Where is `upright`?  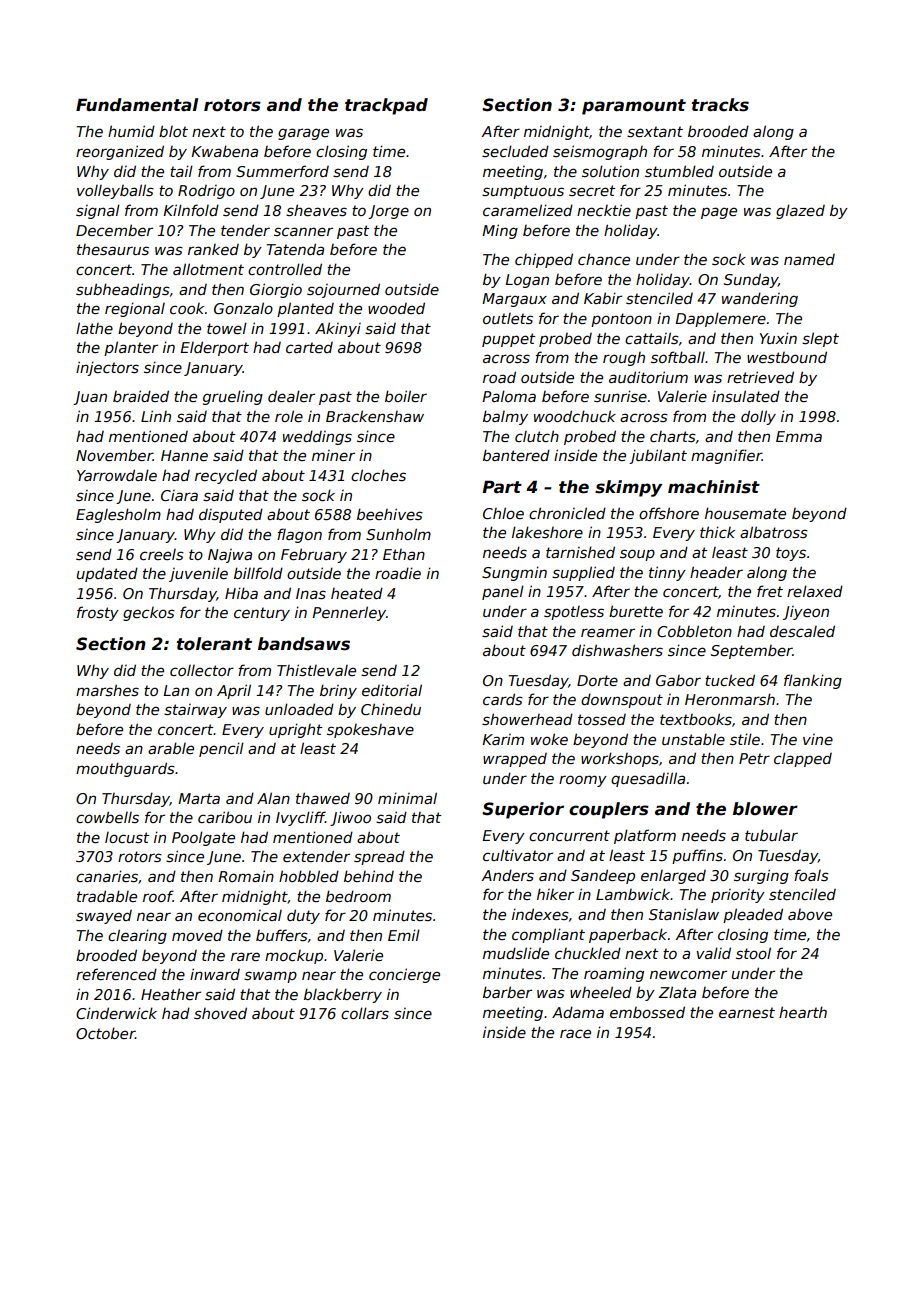 upright is located at coordinates (295, 730).
